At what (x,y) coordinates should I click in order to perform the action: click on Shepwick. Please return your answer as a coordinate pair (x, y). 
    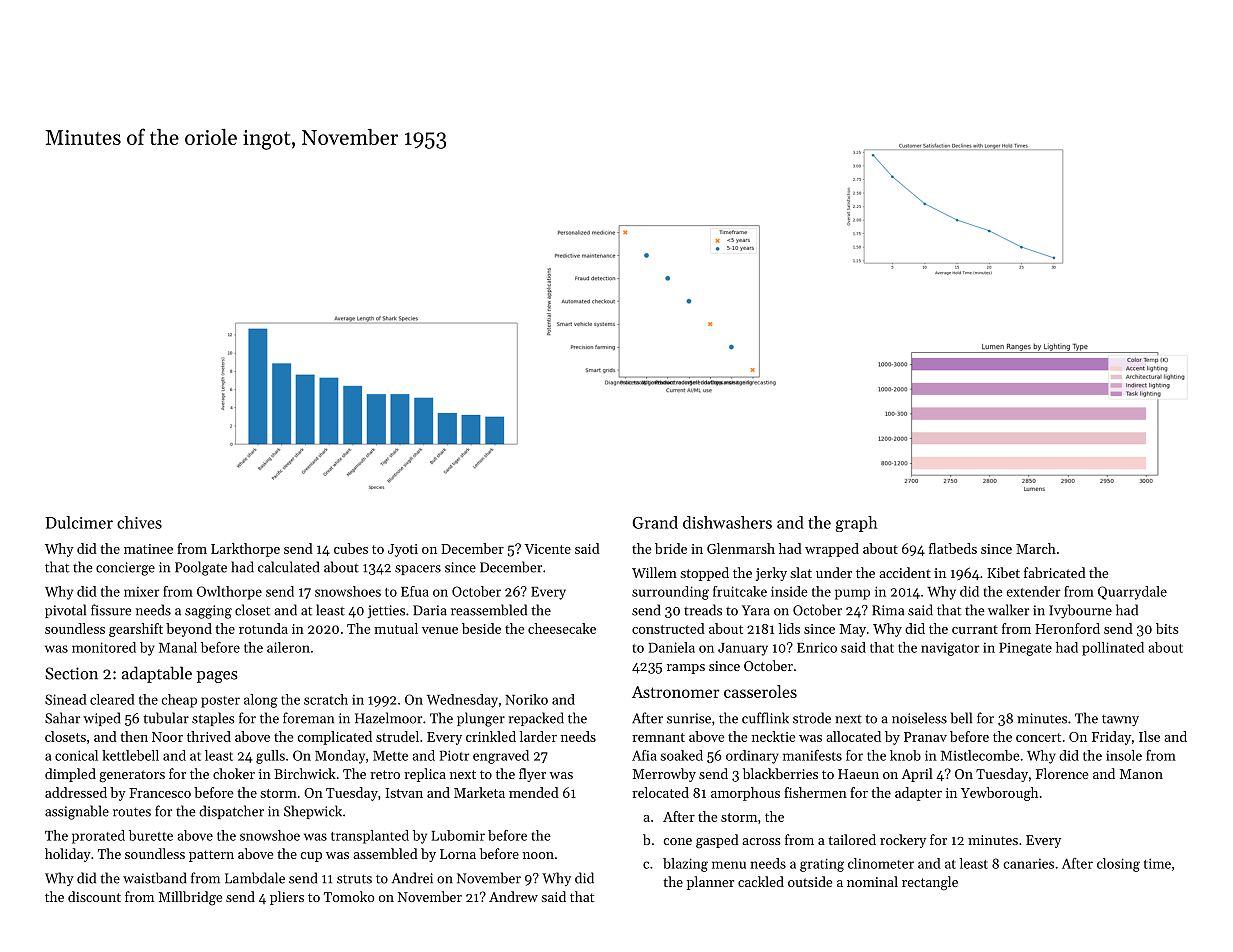
    Looking at the image, I should click on (313, 812).
